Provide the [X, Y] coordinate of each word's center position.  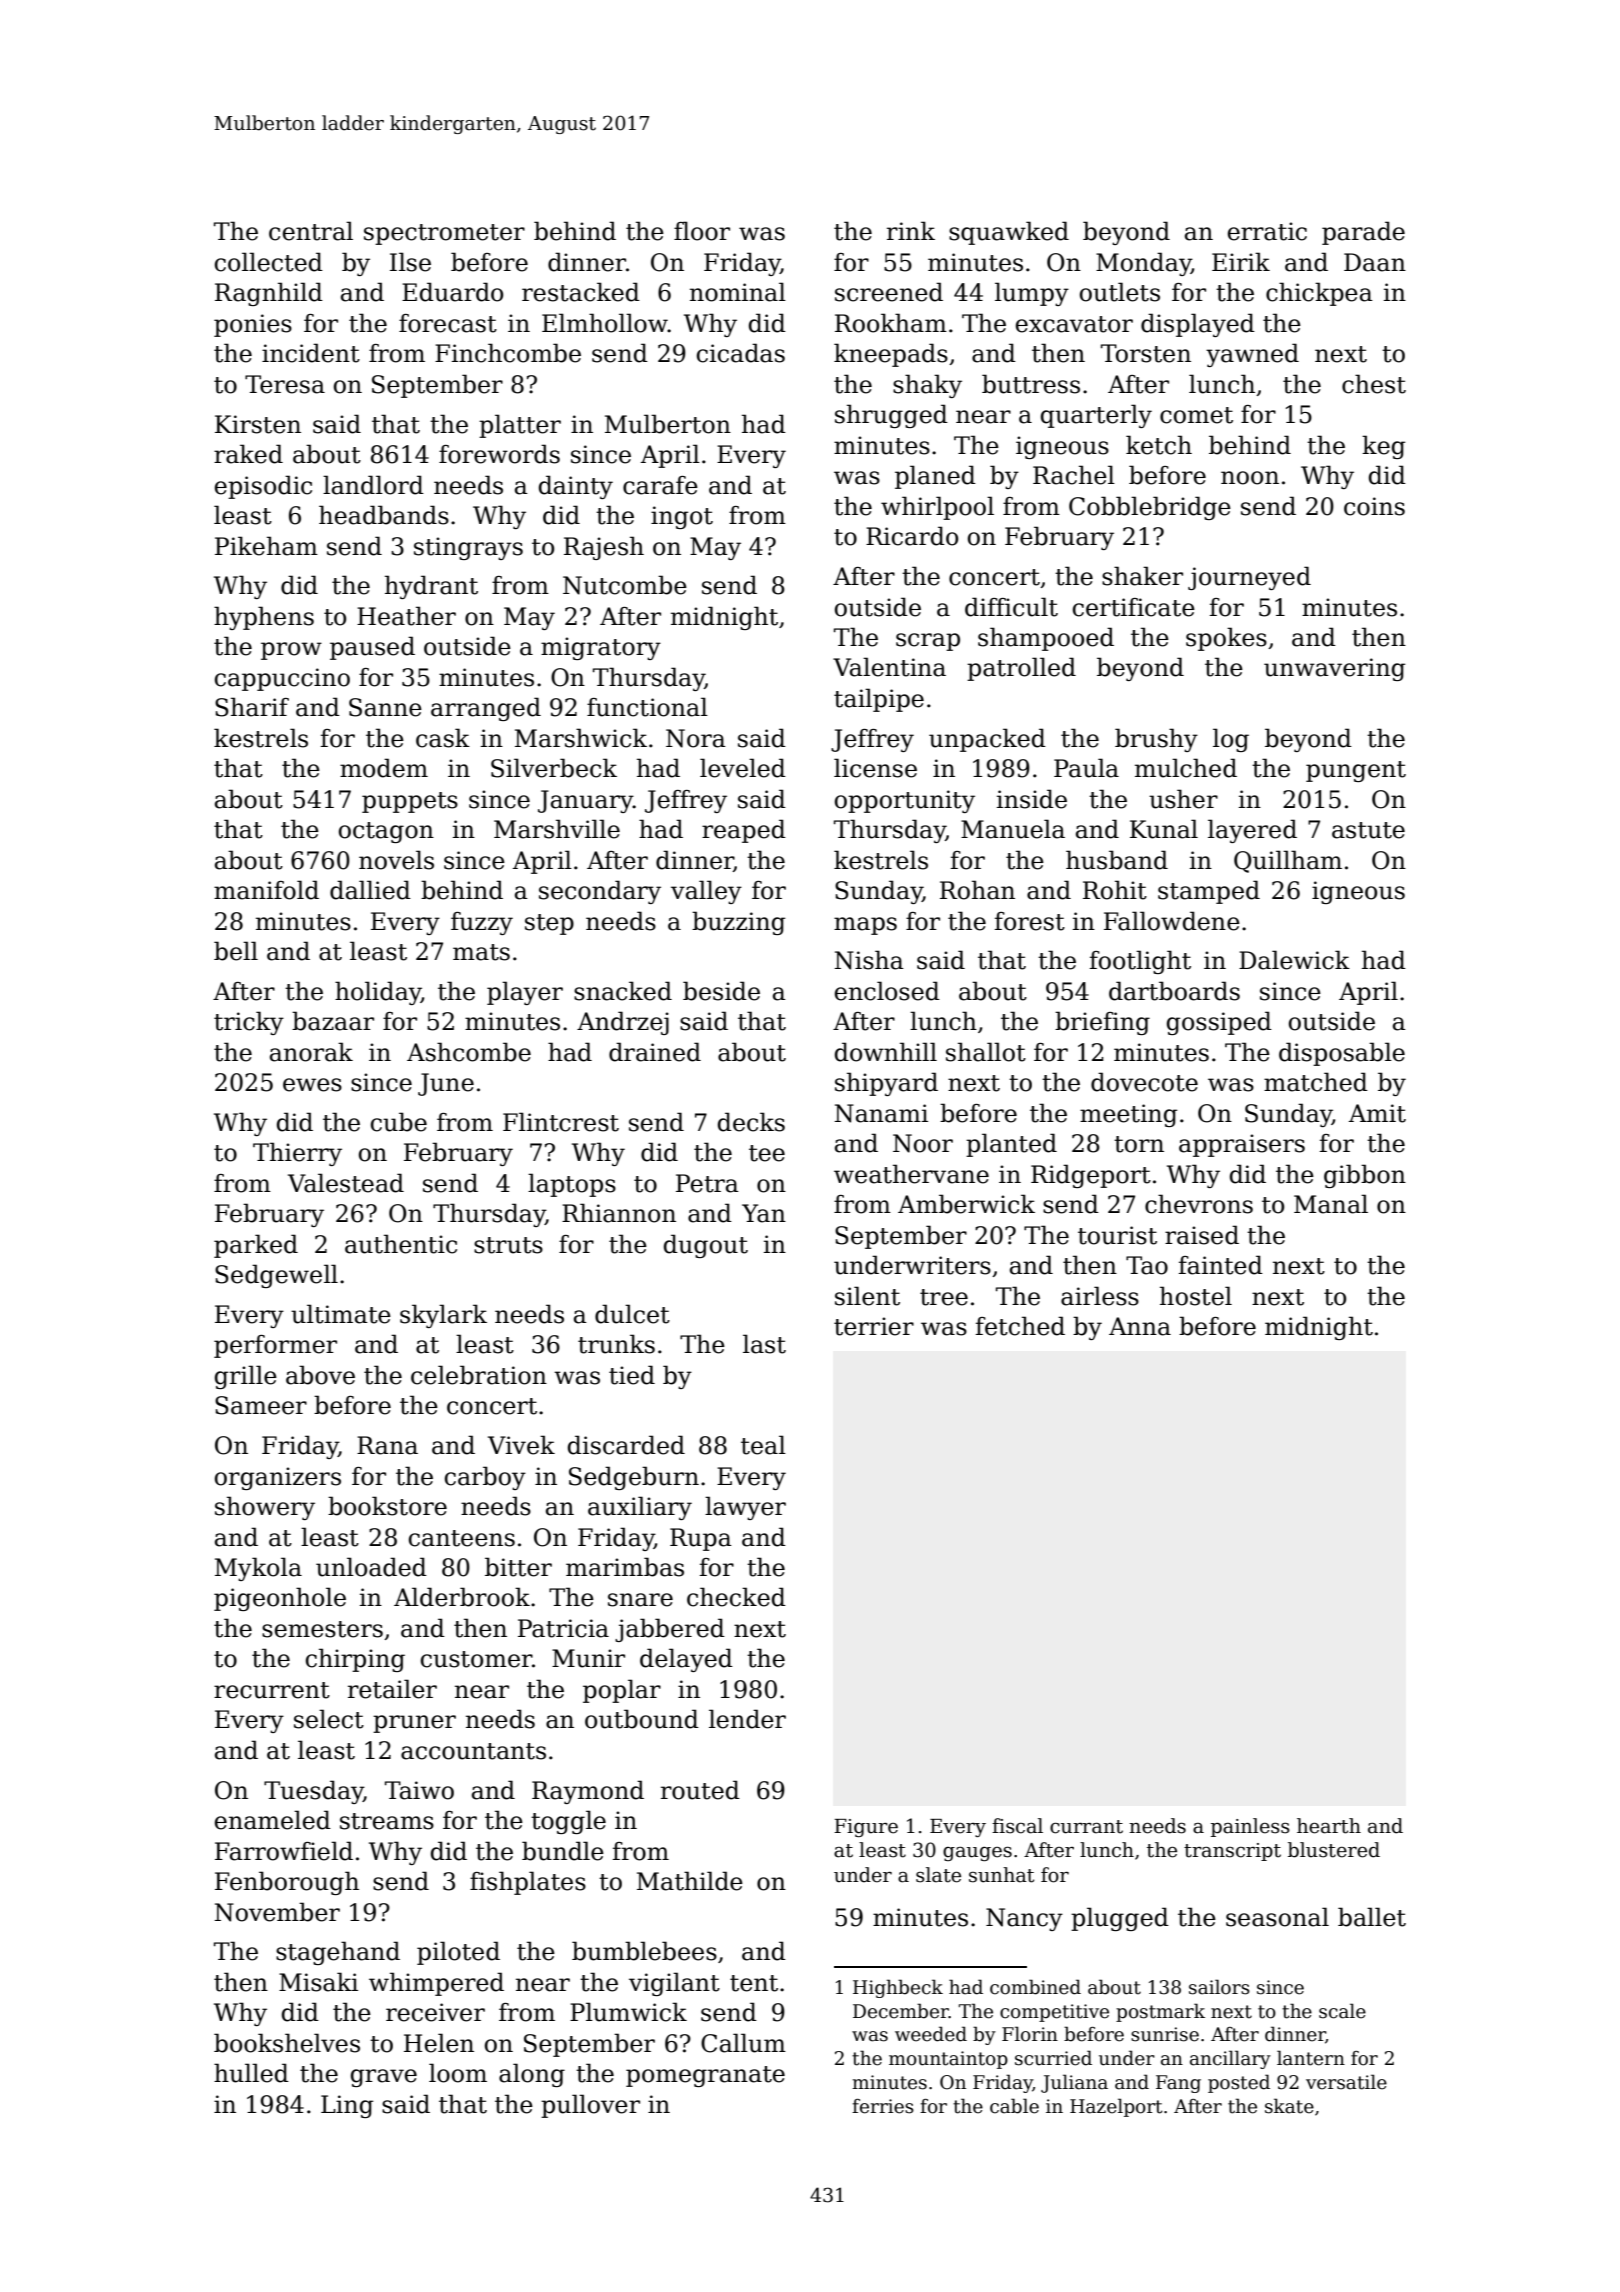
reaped [744, 831]
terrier [874, 1326]
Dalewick [1294, 960]
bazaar [333, 1021]
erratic [1267, 231]
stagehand [338, 1953]
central [311, 231]
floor [702, 231]
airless [1100, 1296]
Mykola [258, 1569]
